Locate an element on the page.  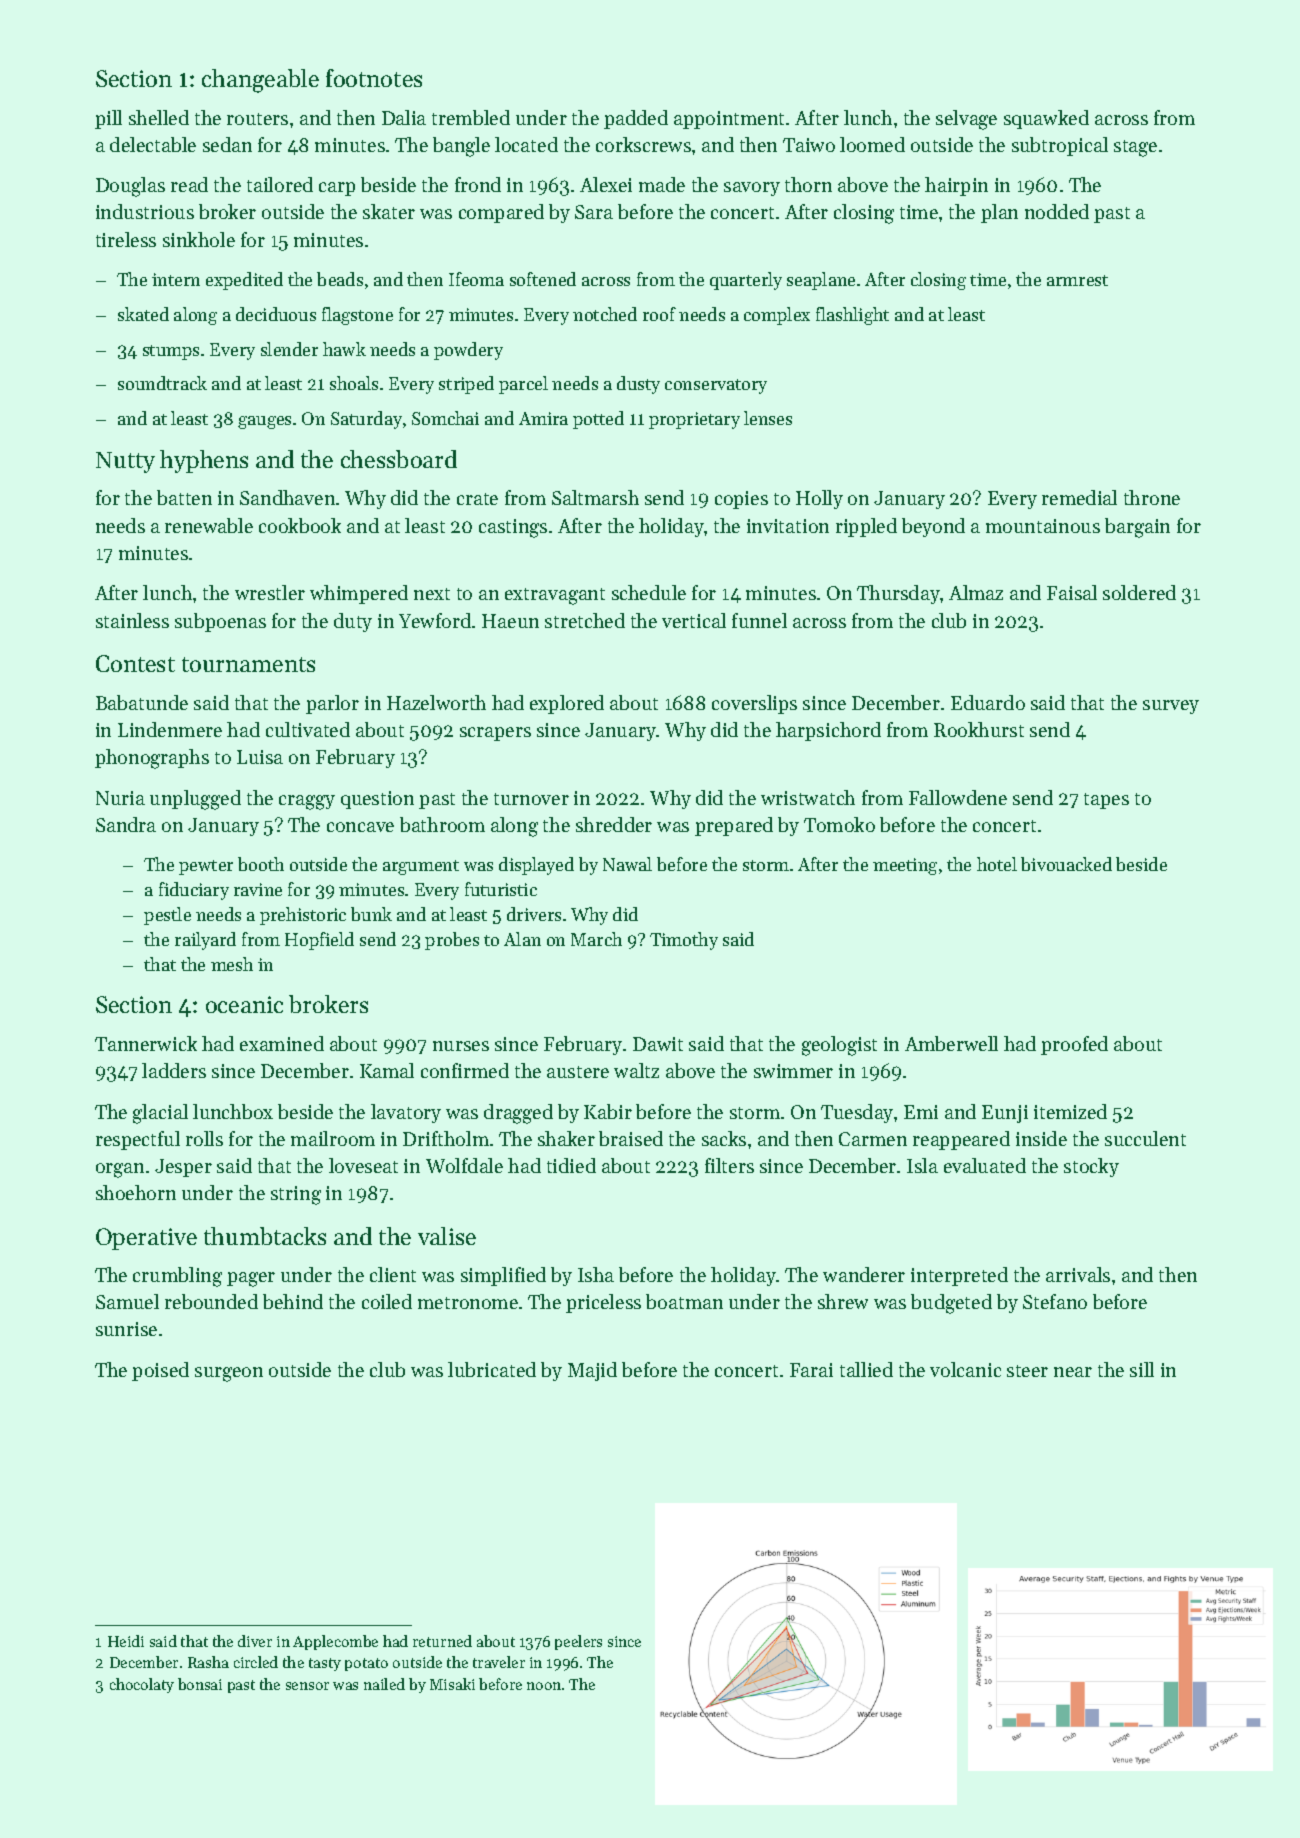
confirmed is located at coordinates (465, 1070).
